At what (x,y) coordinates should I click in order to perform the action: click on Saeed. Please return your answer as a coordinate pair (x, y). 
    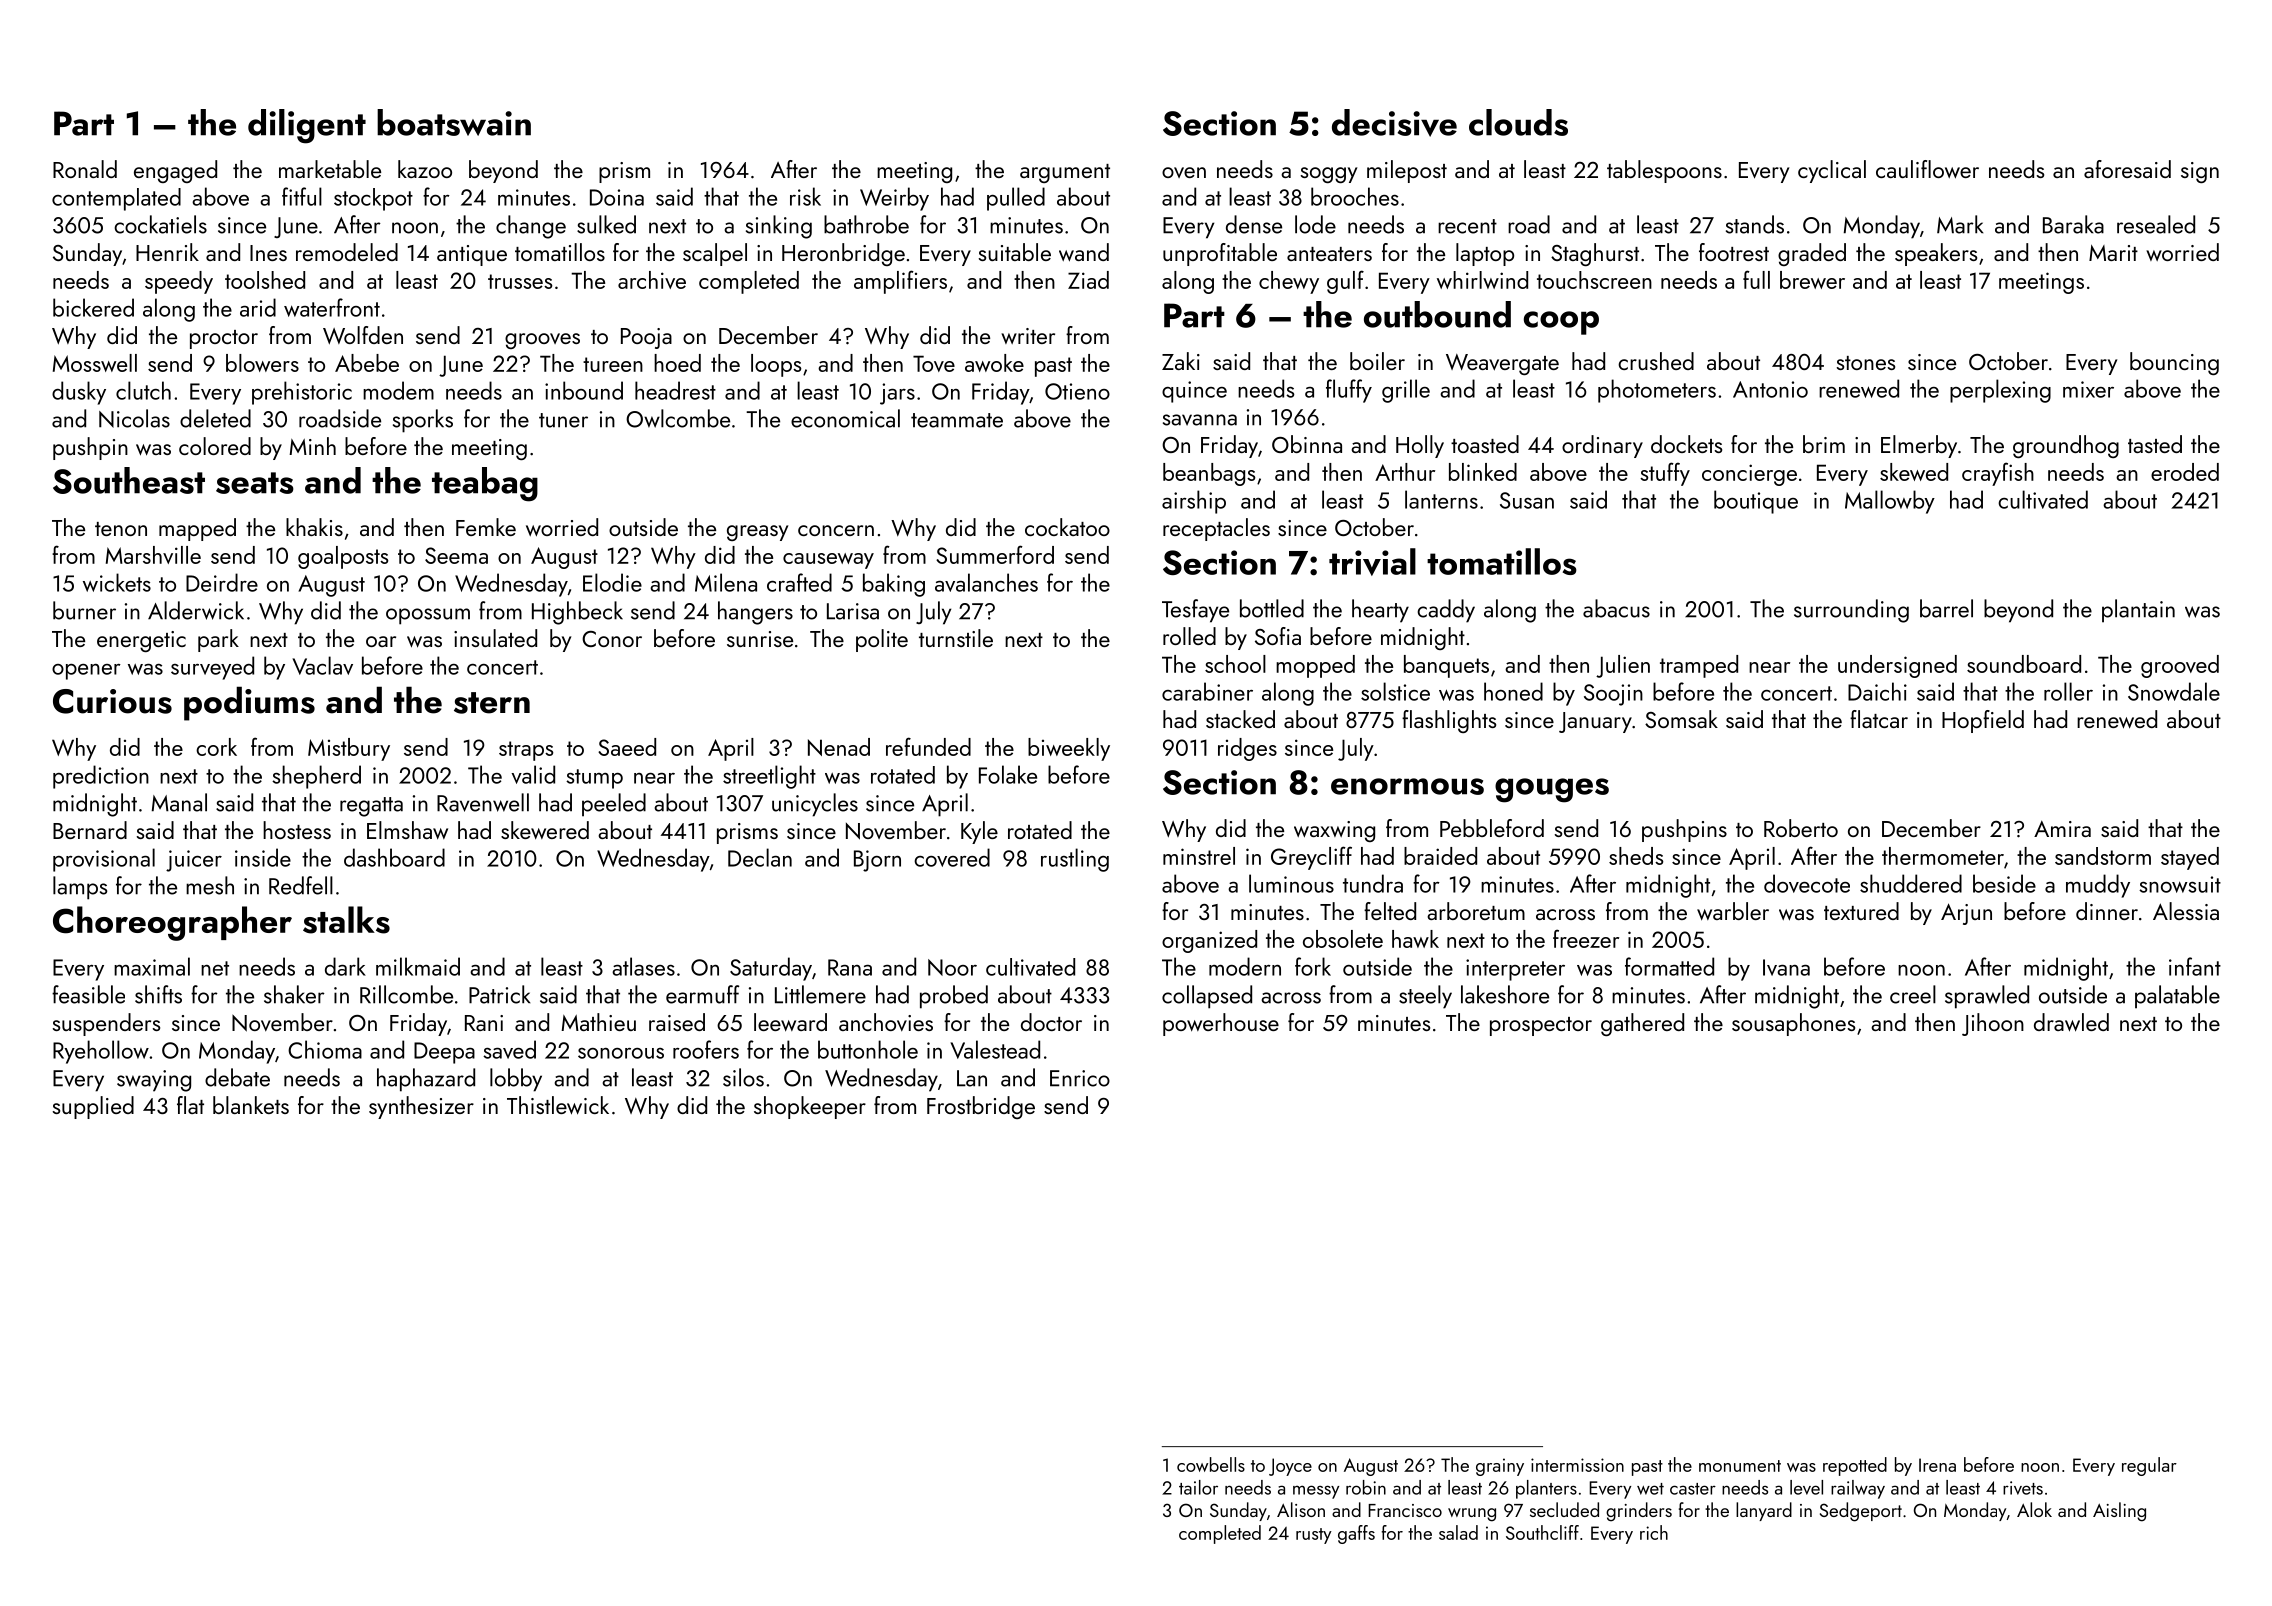
    Looking at the image, I should click on (627, 747).
